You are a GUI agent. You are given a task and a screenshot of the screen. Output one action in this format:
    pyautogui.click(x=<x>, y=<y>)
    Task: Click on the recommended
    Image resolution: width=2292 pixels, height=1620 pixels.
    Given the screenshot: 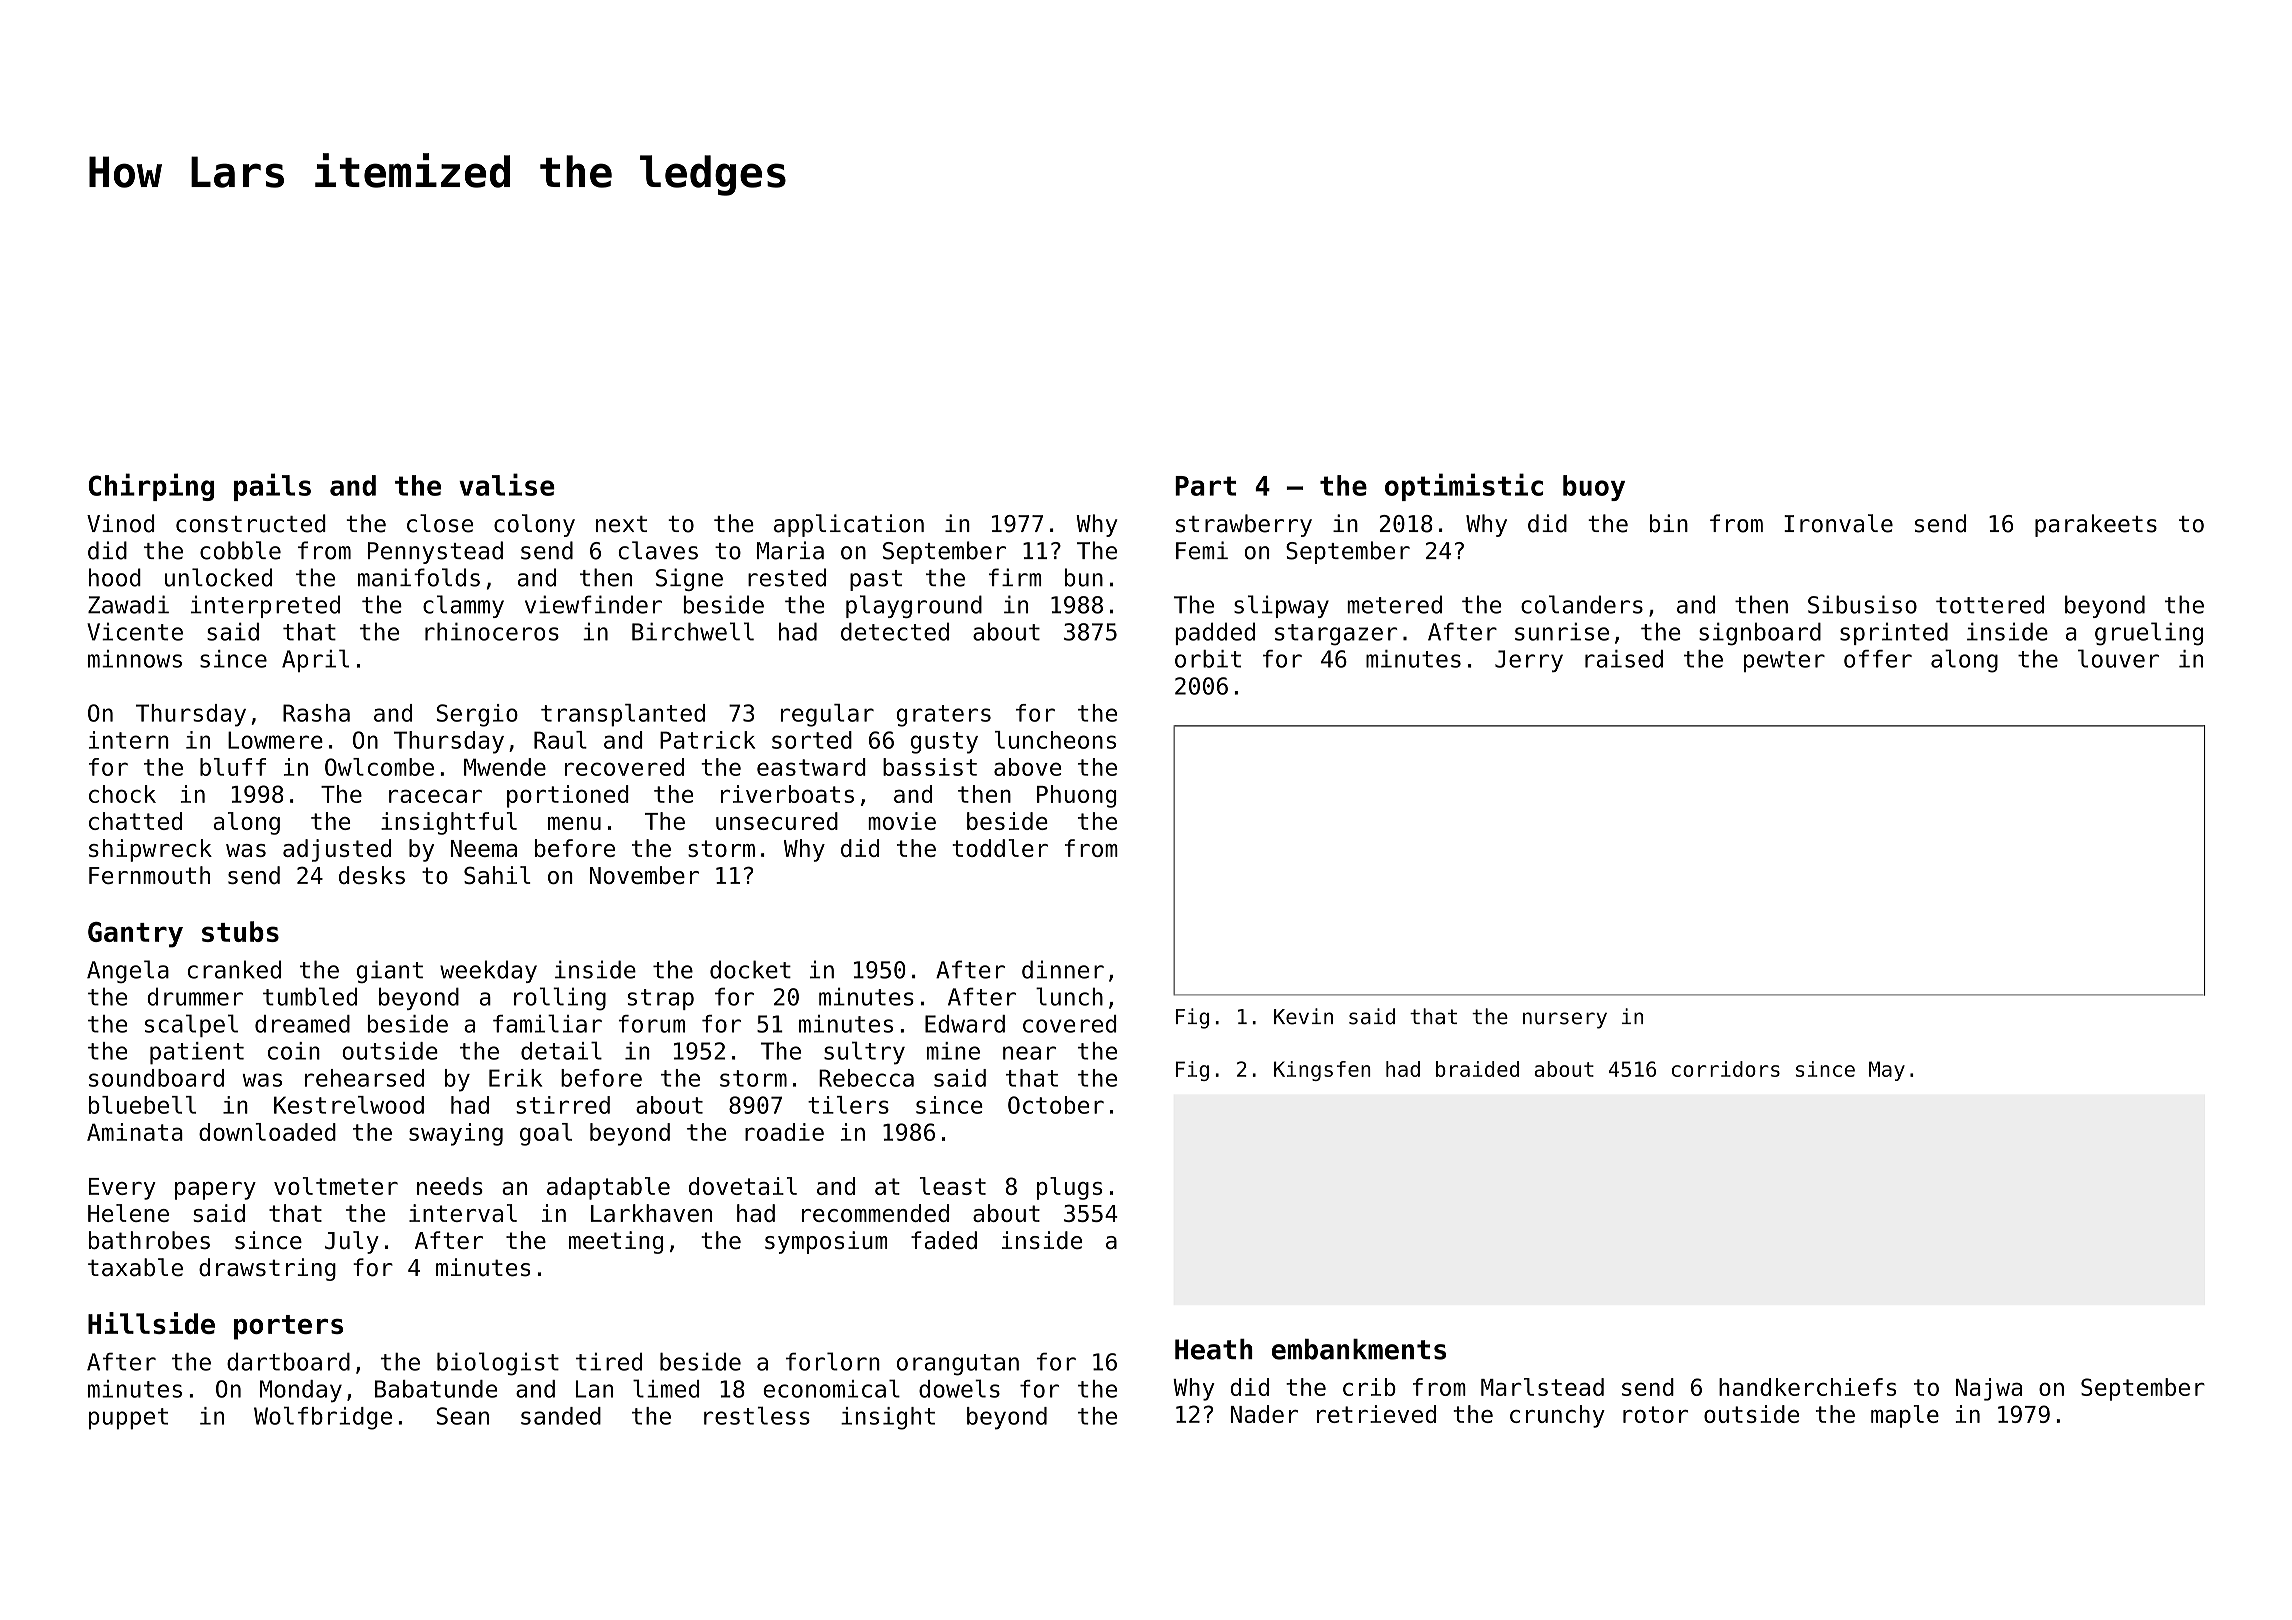 What is the action you would take?
    pyautogui.click(x=875, y=1213)
